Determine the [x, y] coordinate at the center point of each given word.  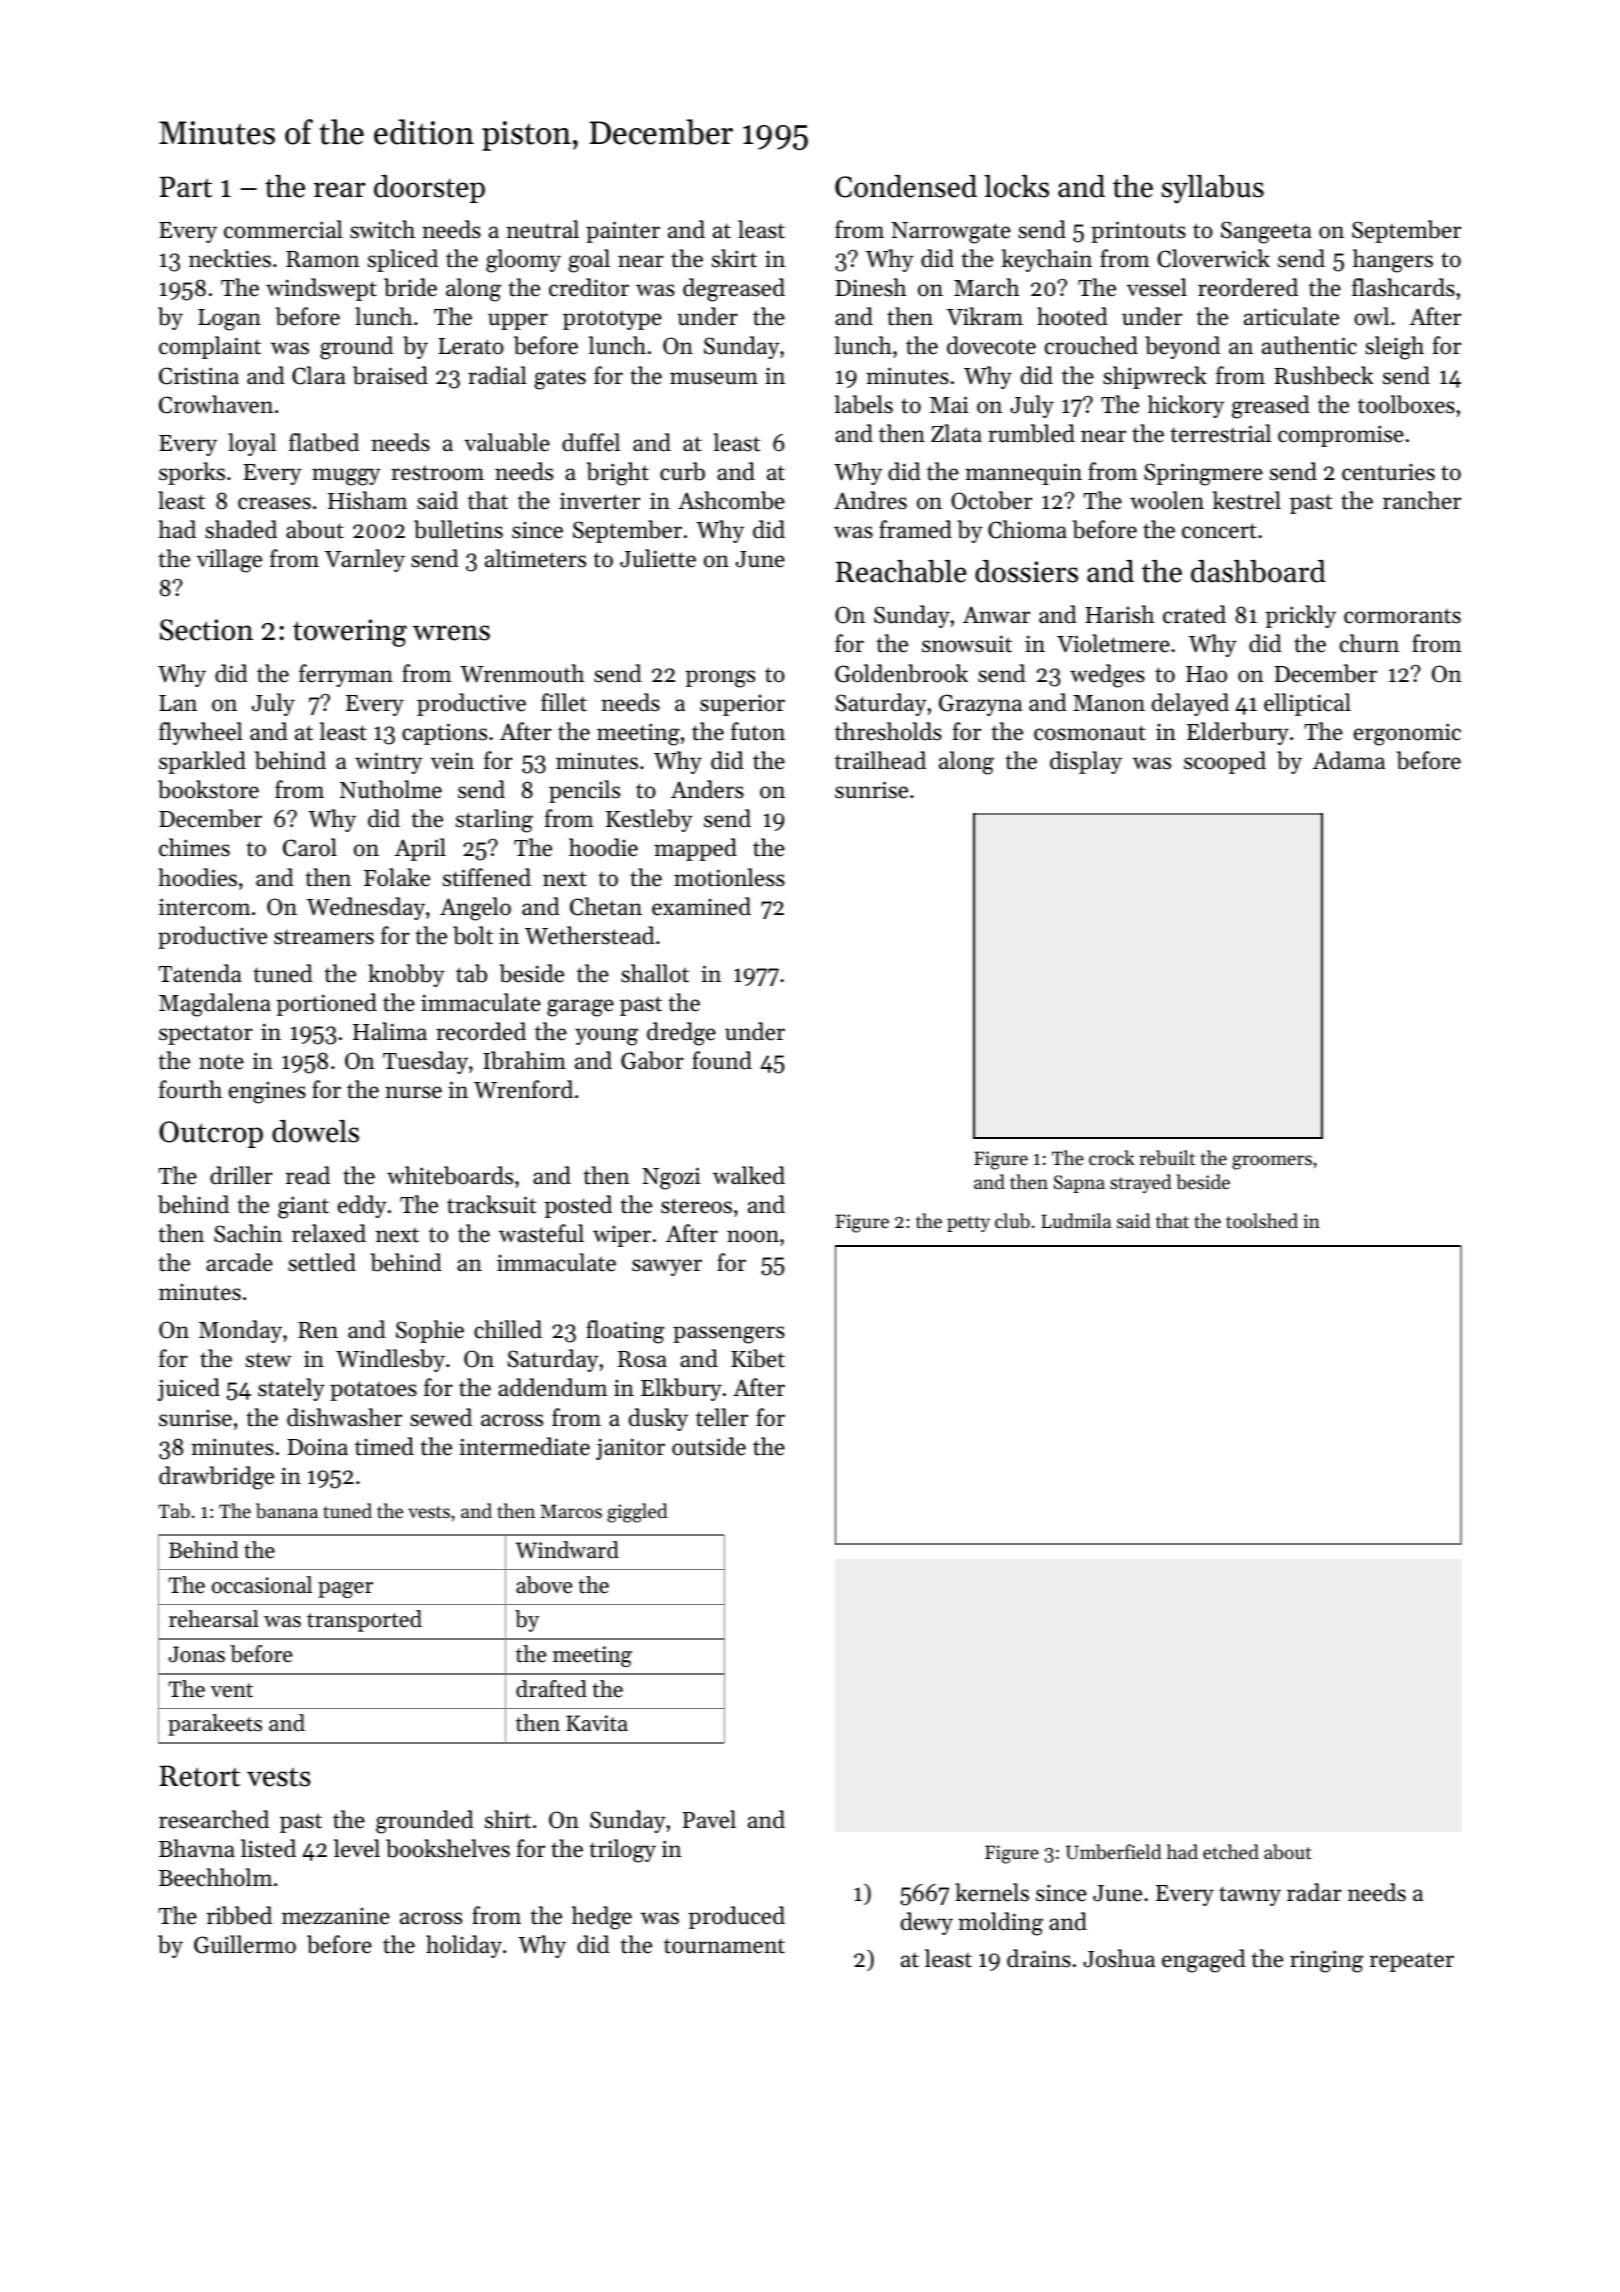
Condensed [906, 186]
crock [1111, 1157]
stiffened [487, 877]
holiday [464, 1946]
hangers [1393, 261]
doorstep [429, 189]
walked [749, 1175]
